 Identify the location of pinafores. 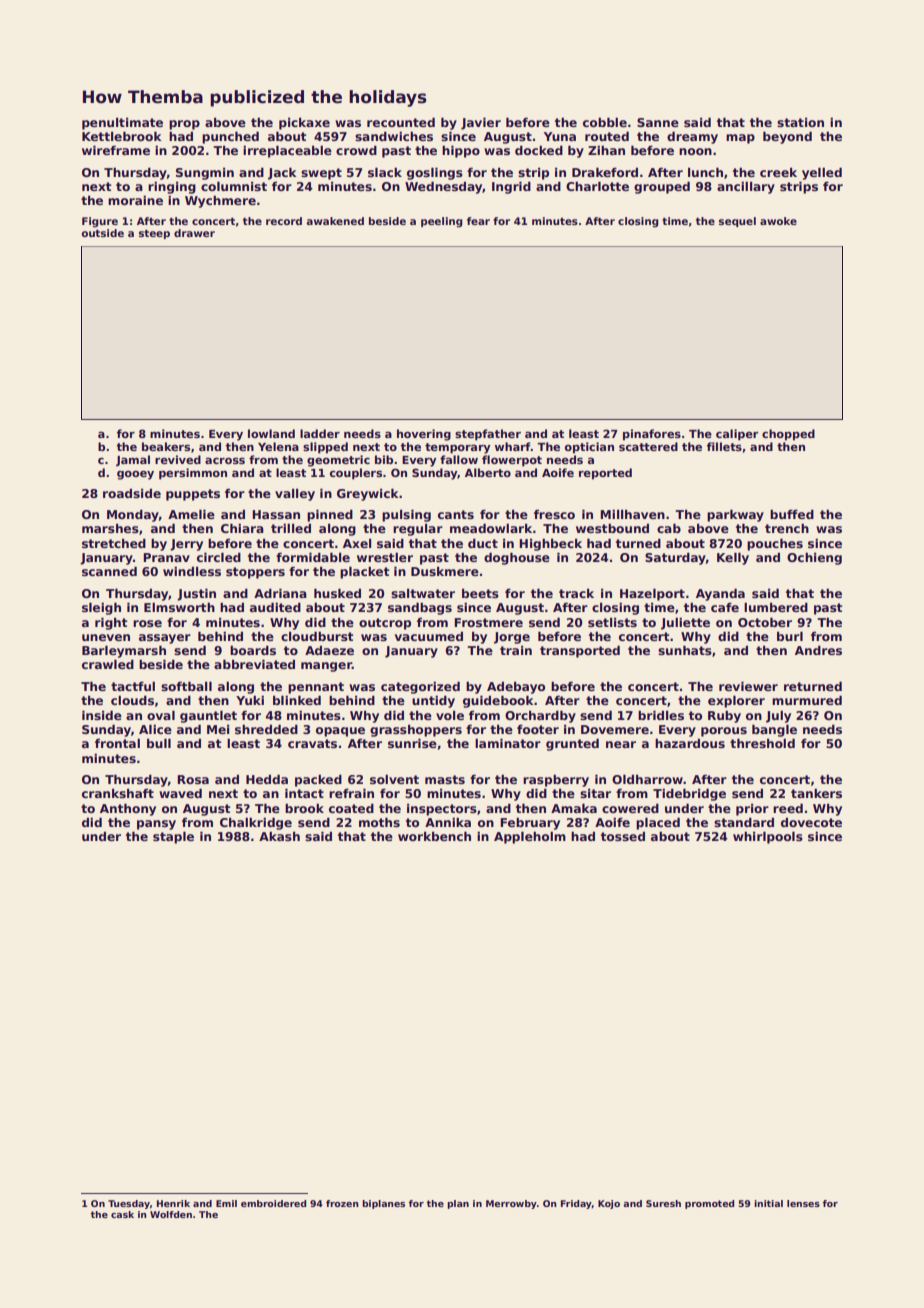
(652, 435).
